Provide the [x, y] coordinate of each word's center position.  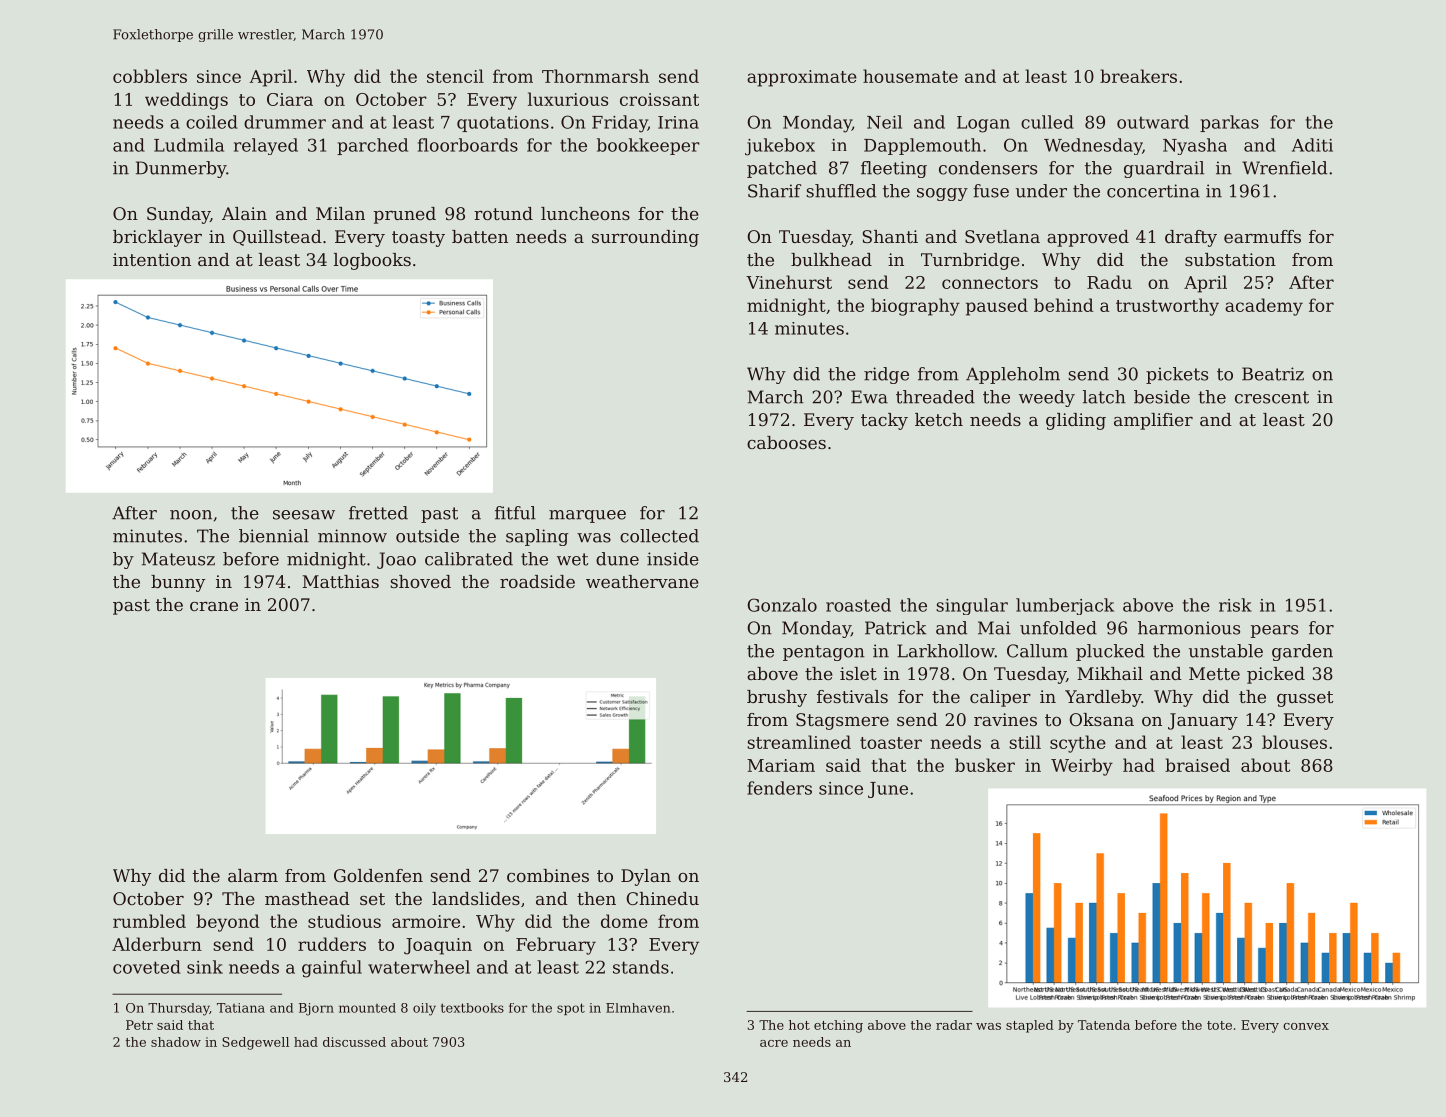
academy [1264, 307]
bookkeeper [648, 146]
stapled [1030, 1026]
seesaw [304, 515]
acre [774, 1043]
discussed [354, 1042]
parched [372, 146]
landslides [476, 898]
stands [641, 967]
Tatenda [1104, 1025]
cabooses [786, 442]
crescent [1272, 397]
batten [480, 236]
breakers [1138, 76]
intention [152, 259]
